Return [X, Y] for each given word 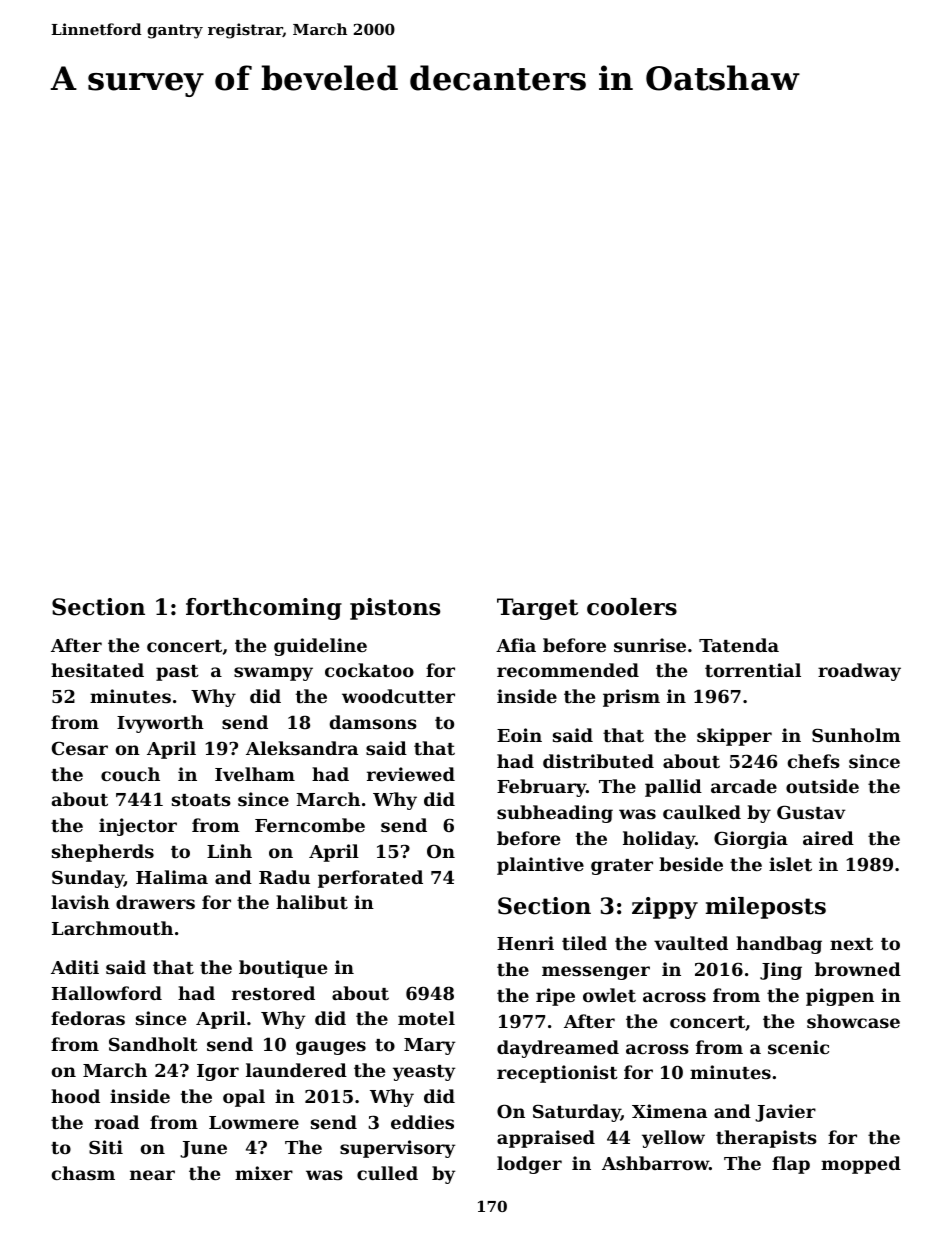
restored [273, 993]
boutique [283, 969]
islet [790, 864]
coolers [632, 607]
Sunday [88, 879]
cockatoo [369, 670]
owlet [609, 995]
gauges [331, 1048]
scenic [798, 1047]
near [152, 1175]
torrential [753, 670]
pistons [395, 609]
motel [426, 1018]
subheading [555, 814]
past [177, 673]
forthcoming [264, 609]
